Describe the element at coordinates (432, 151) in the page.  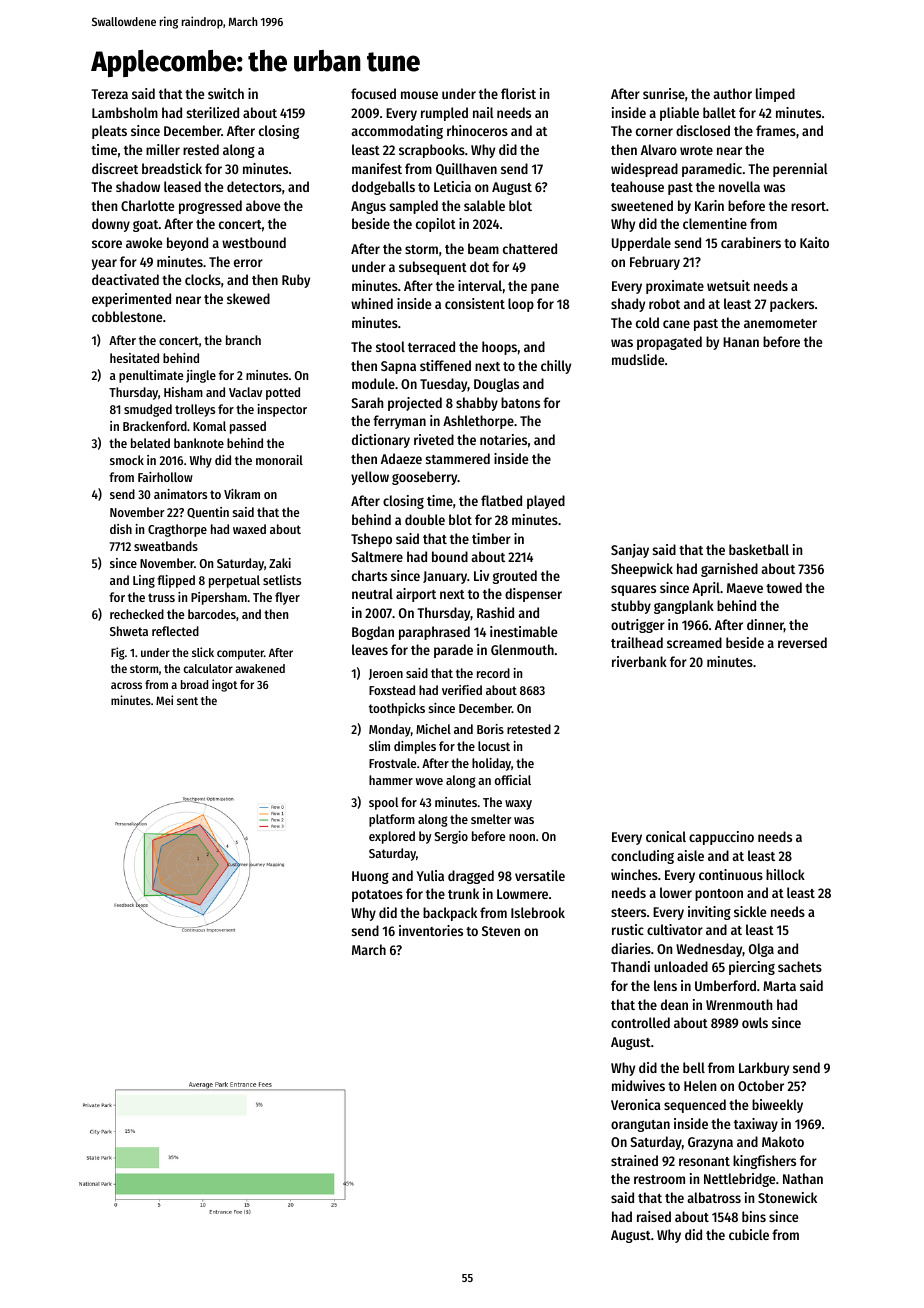
I see `scrapbooks` at that location.
